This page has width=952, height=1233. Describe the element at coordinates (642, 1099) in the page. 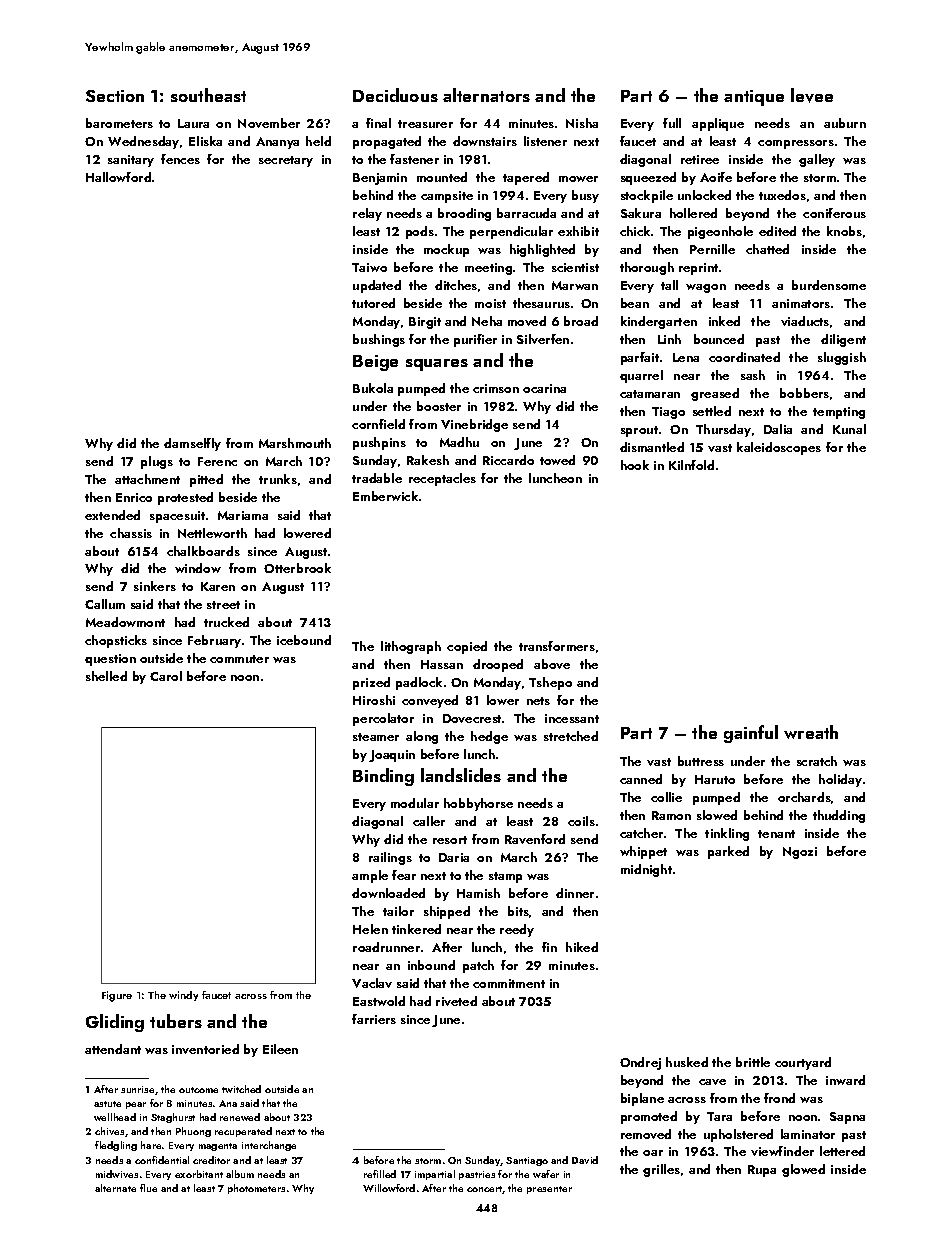

I see `biplane` at that location.
